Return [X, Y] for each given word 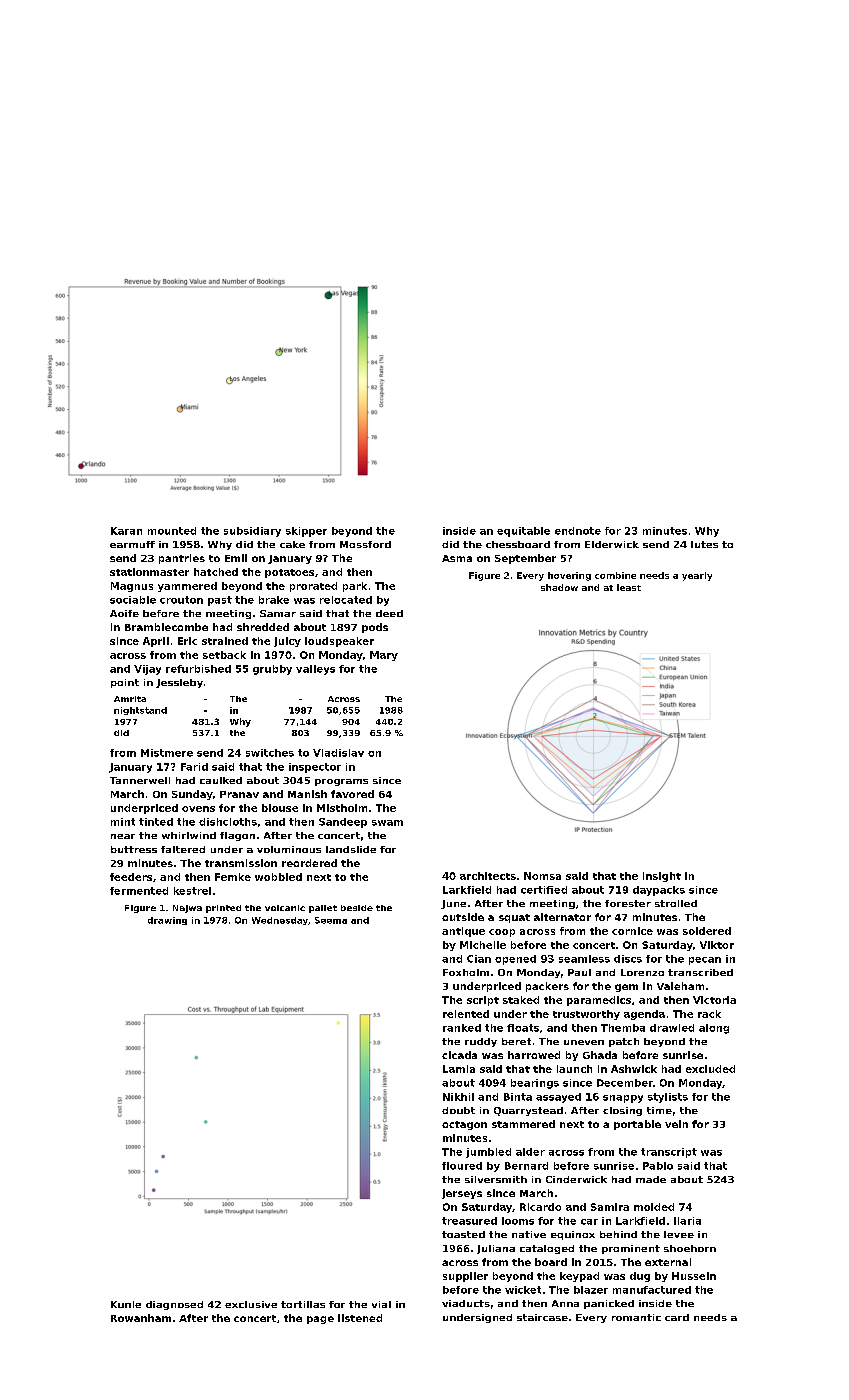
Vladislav [338, 753]
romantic [636, 1317]
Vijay [147, 670]
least [629, 587]
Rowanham [141, 1318]
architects [488, 876]
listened [360, 1318]
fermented [139, 891]
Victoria [714, 1000]
